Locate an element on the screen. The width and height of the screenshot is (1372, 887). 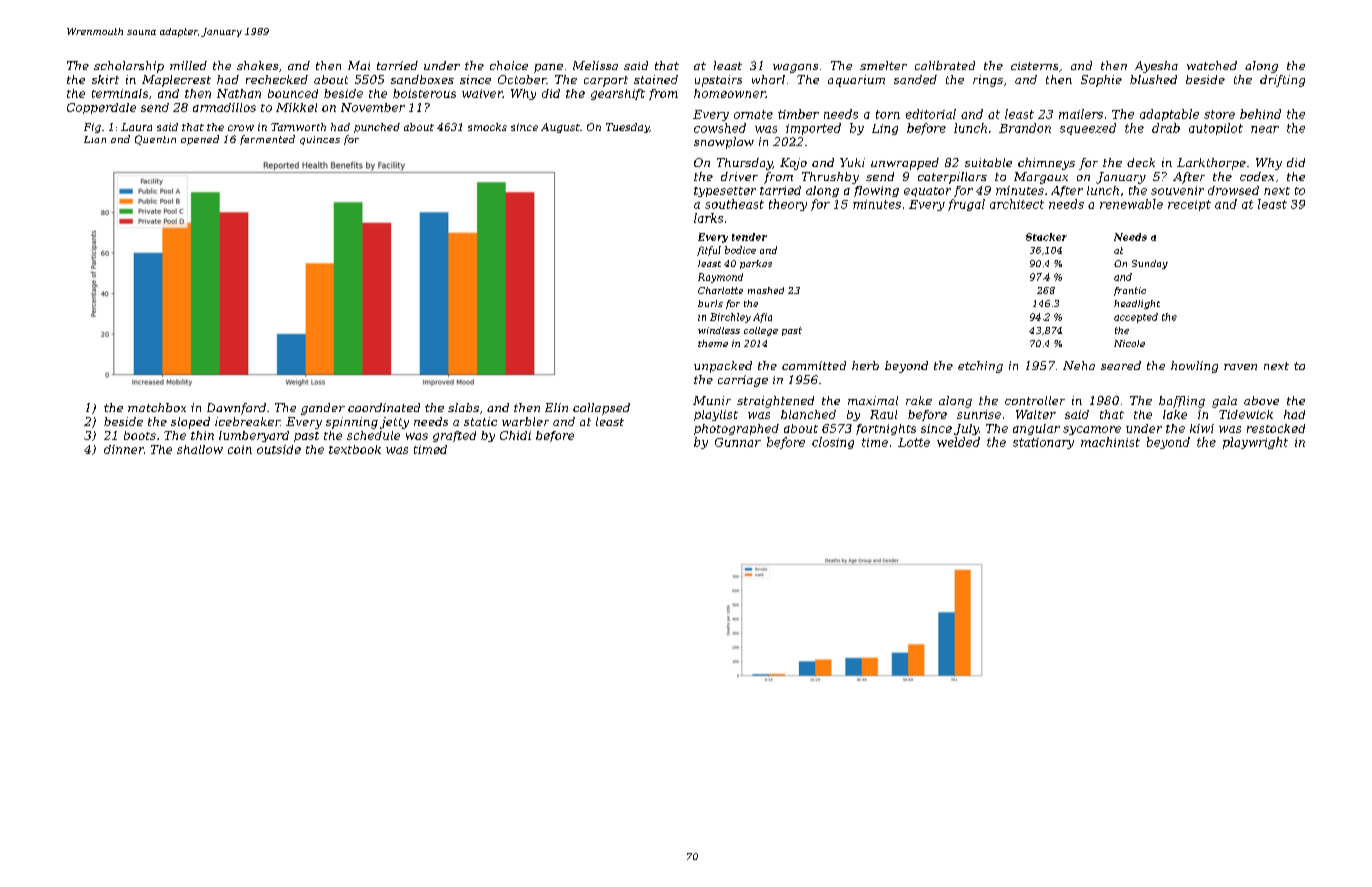
stained is located at coordinates (656, 79).
